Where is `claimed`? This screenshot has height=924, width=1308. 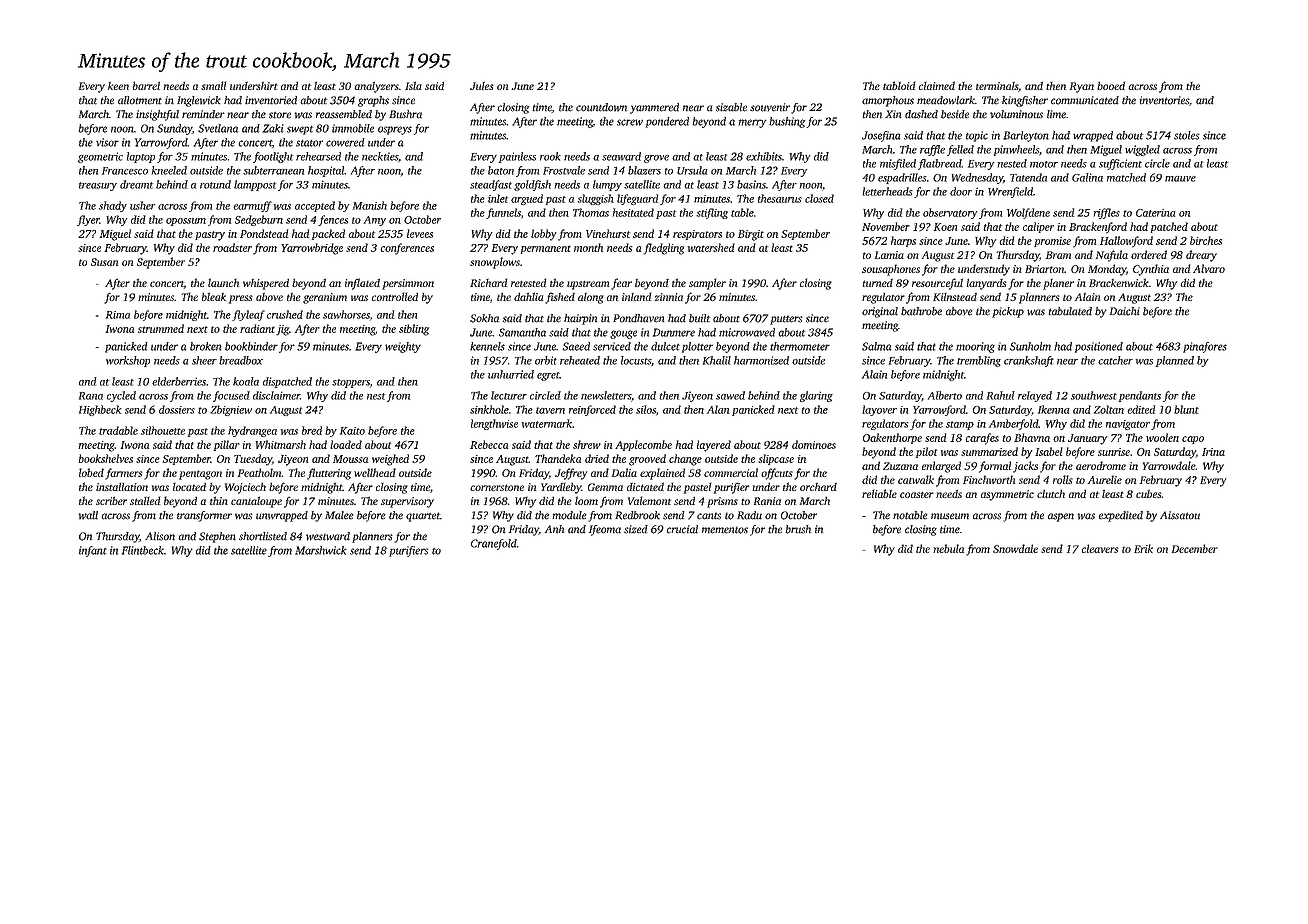
claimed is located at coordinates (937, 85).
